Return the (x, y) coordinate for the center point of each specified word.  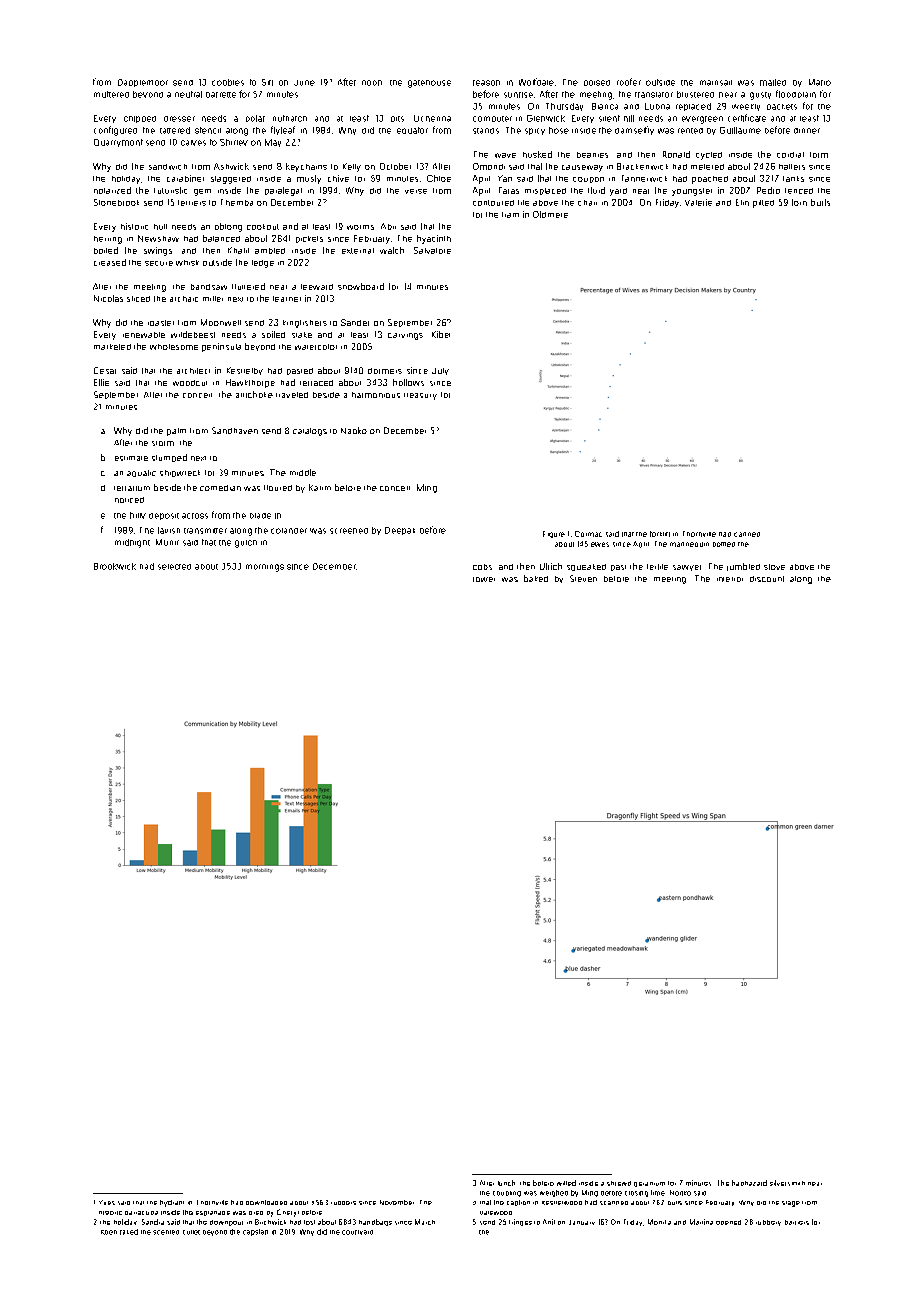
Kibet (441, 334)
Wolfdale (536, 82)
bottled (724, 544)
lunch (506, 1183)
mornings (265, 568)
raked (129, 1232)
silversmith (787, 1183)
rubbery (768, 1223)
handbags (375, 1222)
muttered (111, 94)
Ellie (101, 382)
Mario (820, 82)
